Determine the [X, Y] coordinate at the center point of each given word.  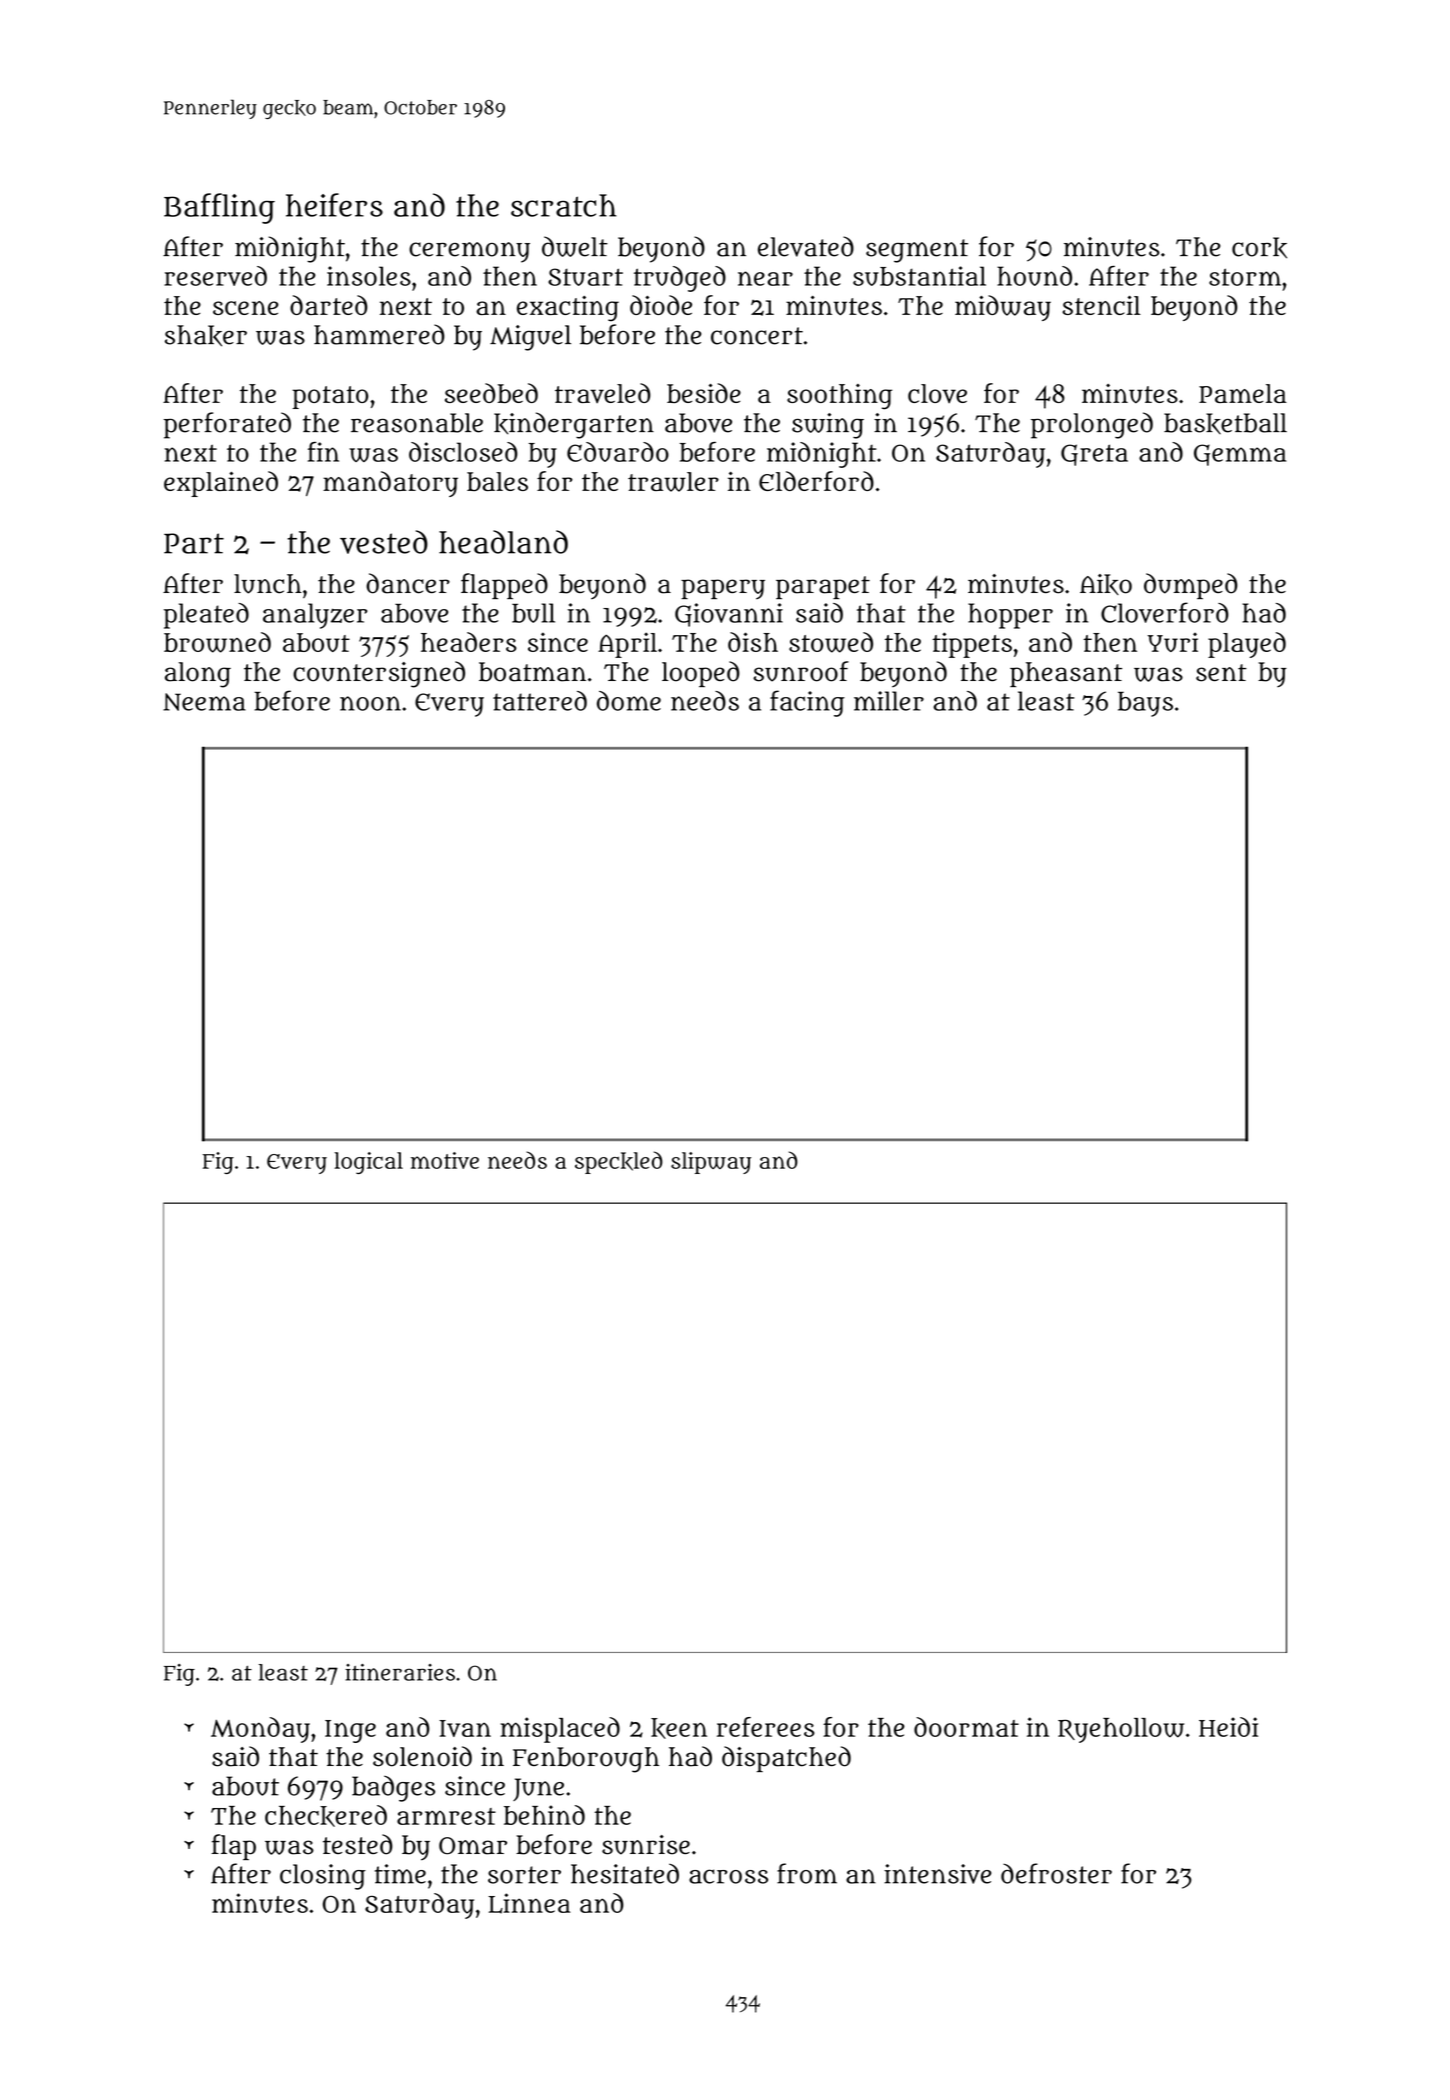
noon [370, 703]
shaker [206, 336]
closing [323, 1877]
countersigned [379, 674]
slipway [711, 1163]
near [765, 278]
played [1247, 645]
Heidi [1228, 1727]
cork [1259, 248]
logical [368, 1163]
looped [701, 674]
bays [1145, 704]
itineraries [400, 1672]
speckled [619, 1162]
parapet [823, 587]
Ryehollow [1121, 1730]
